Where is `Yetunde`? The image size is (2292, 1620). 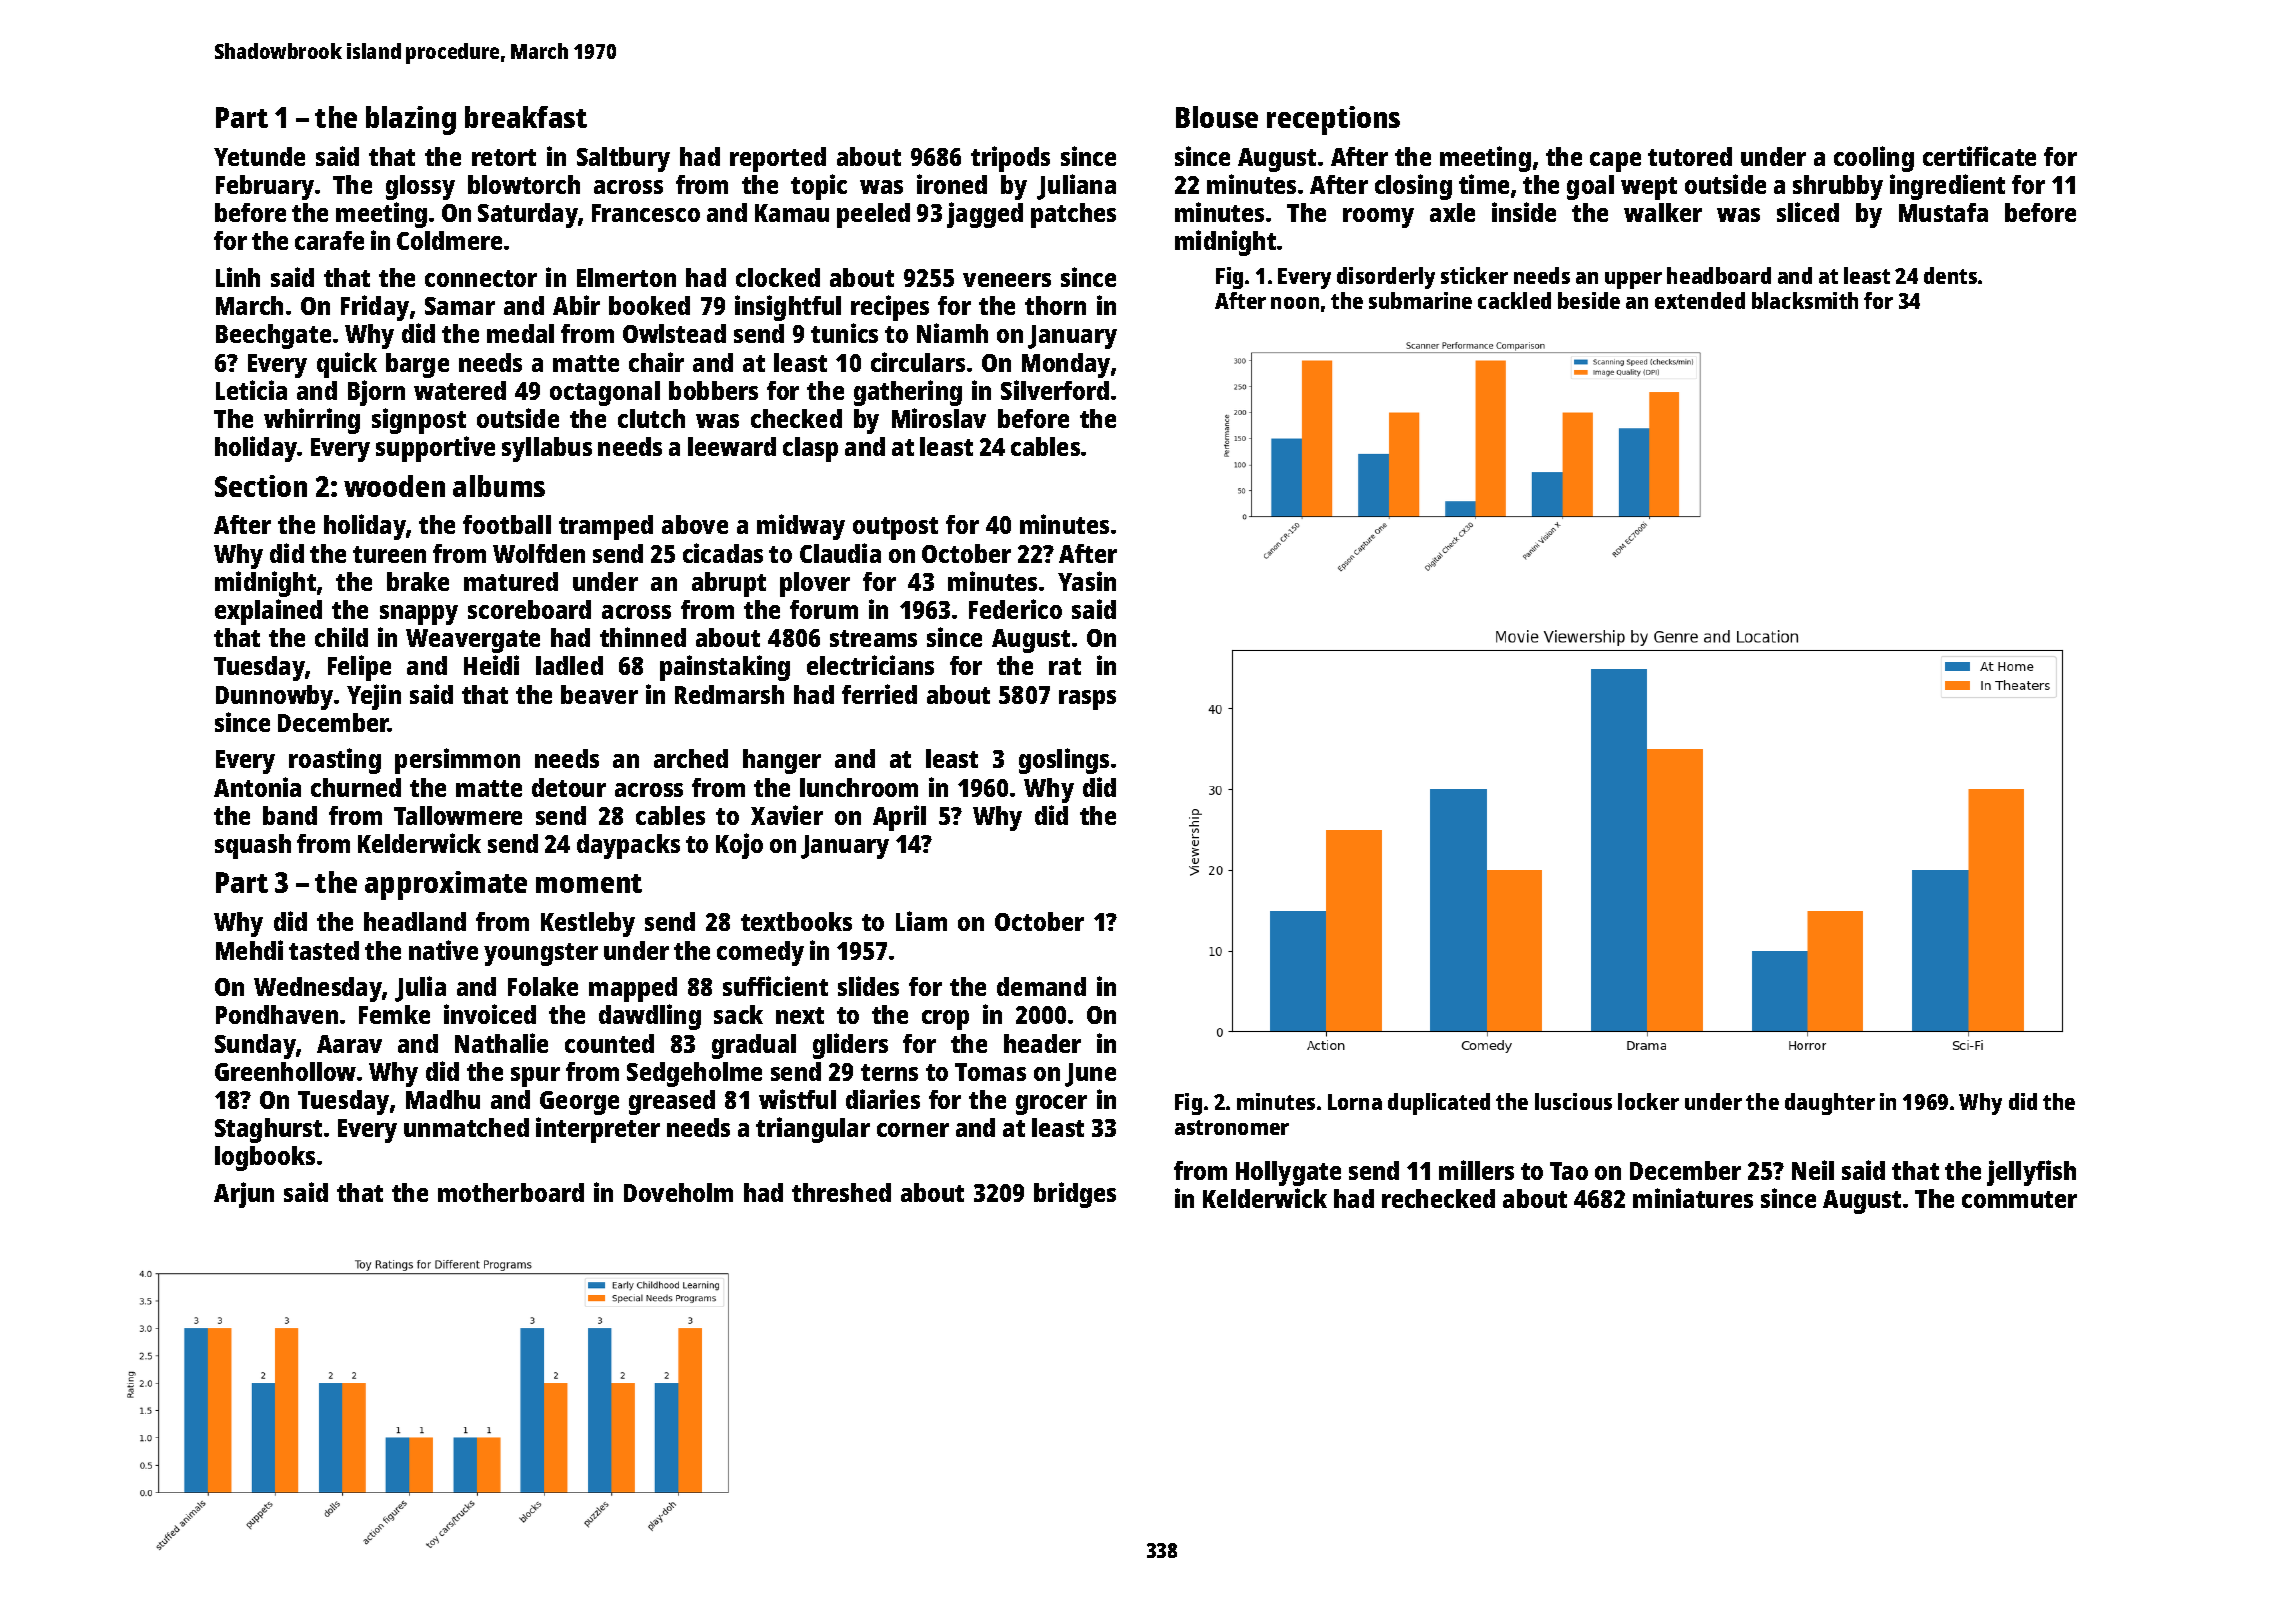 Yetunde is located at coordinates (259, 156).
